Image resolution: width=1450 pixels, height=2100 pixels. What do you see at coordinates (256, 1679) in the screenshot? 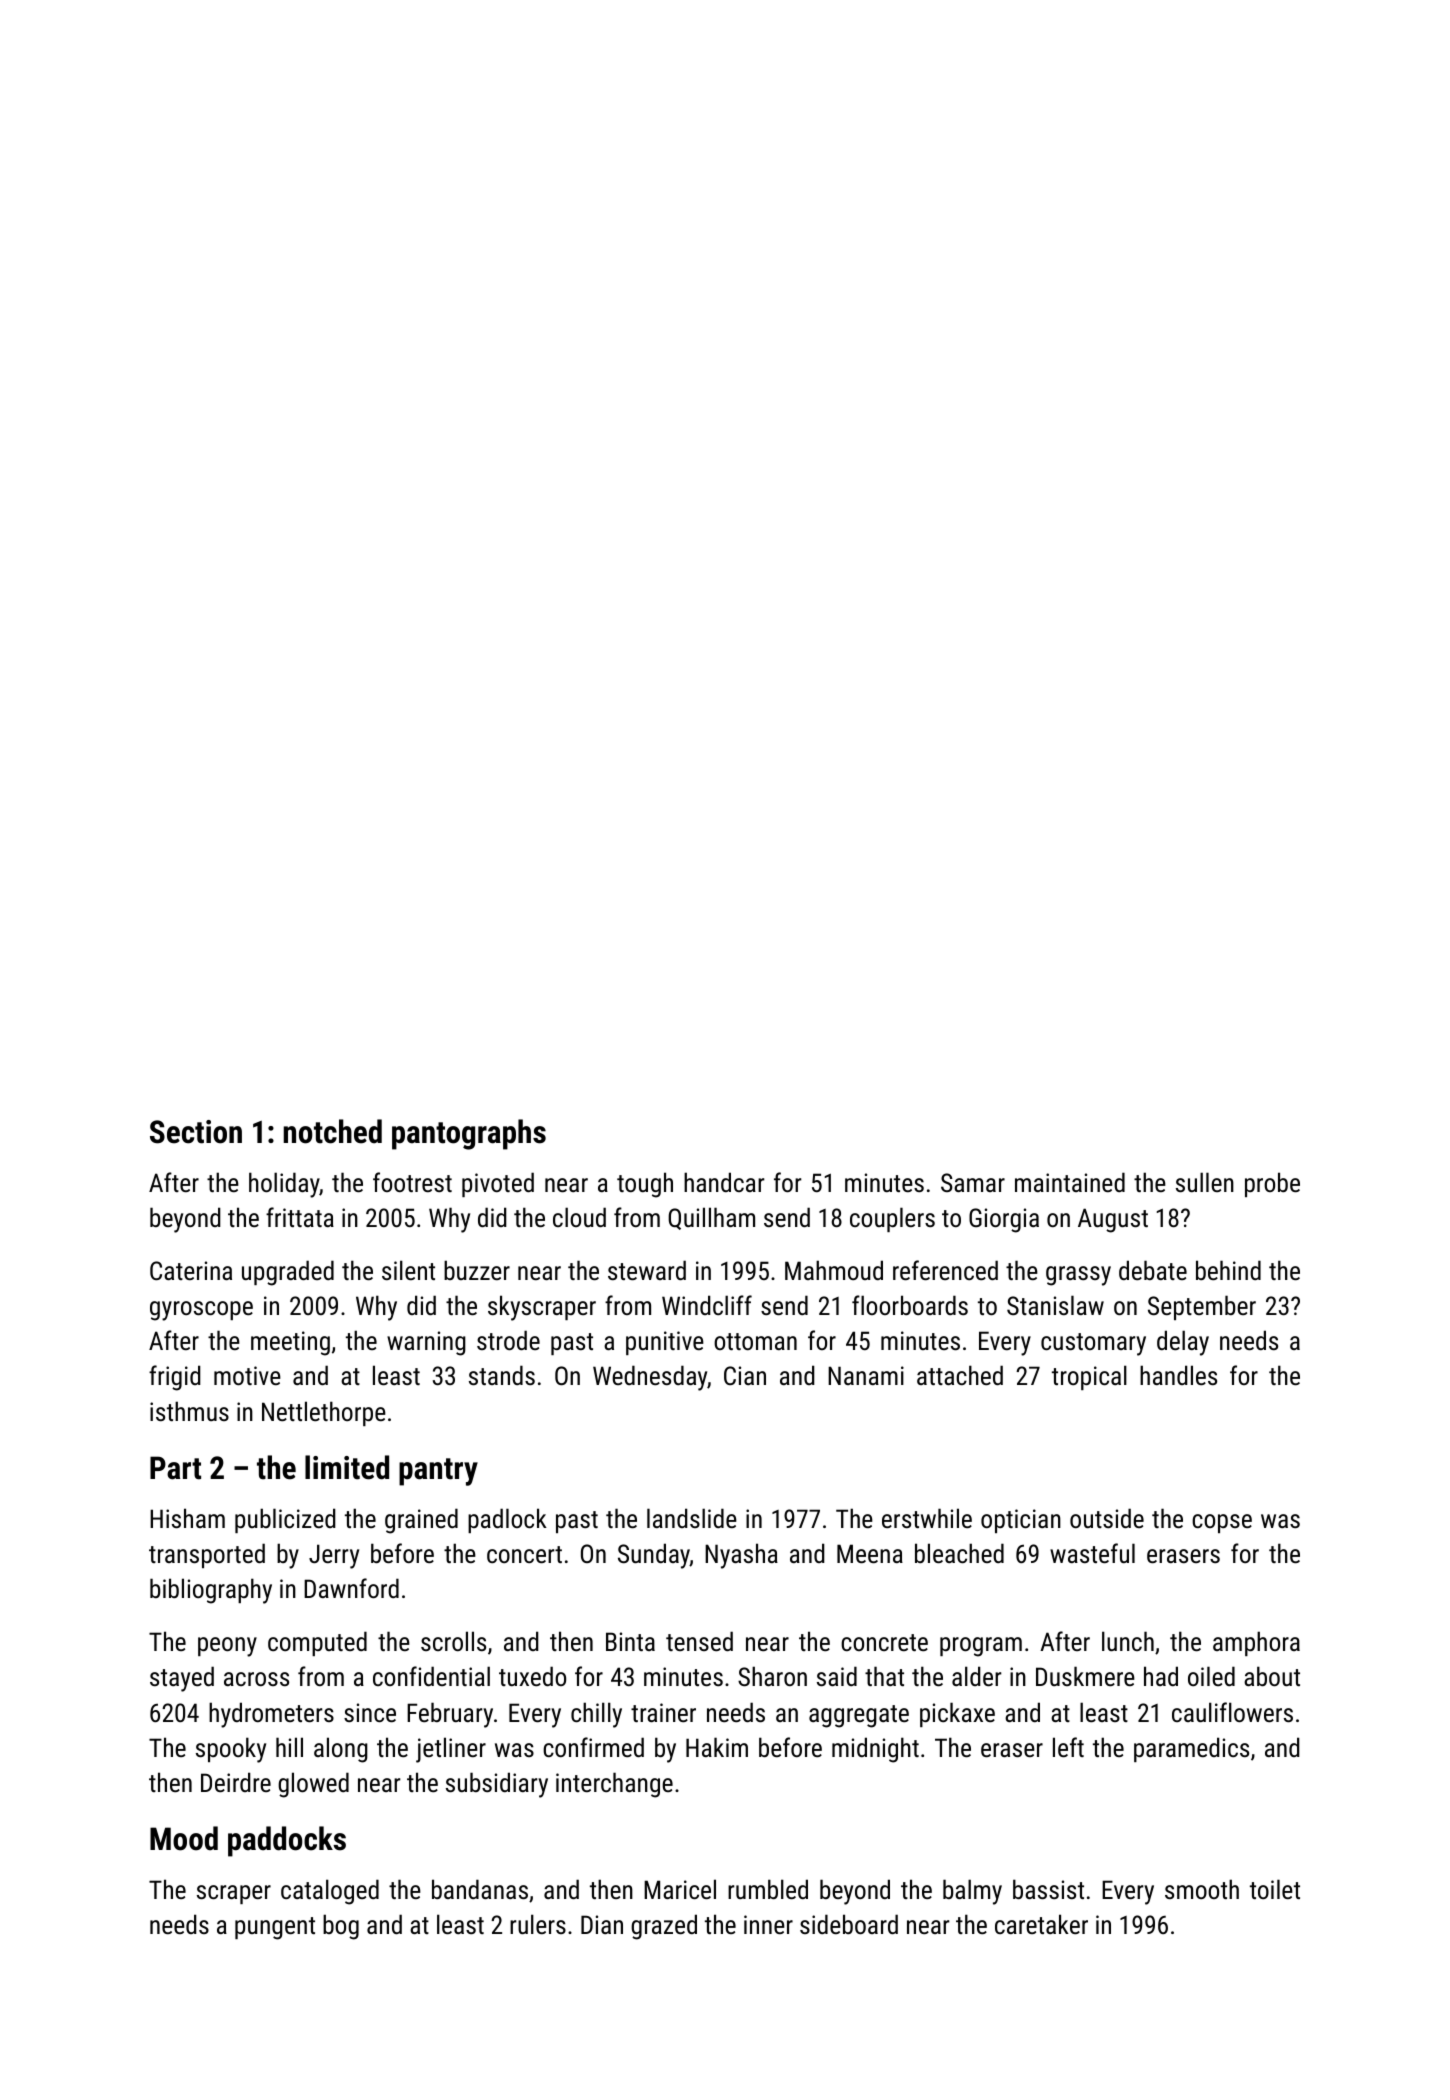
I see `across` at bounding box center [256, 1679].
